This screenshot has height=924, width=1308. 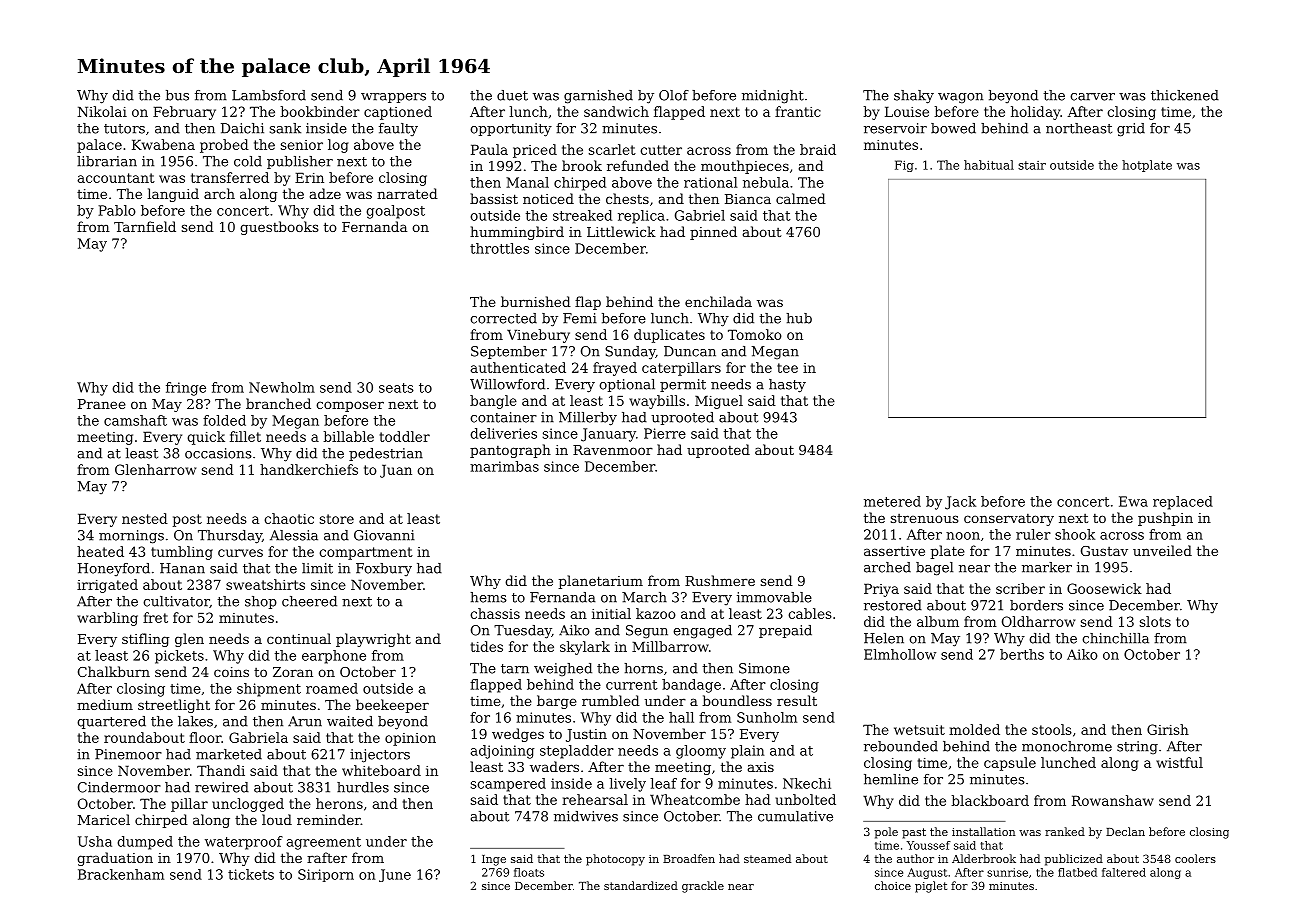 I want to click on hasty, so click(x=787, y=386).
